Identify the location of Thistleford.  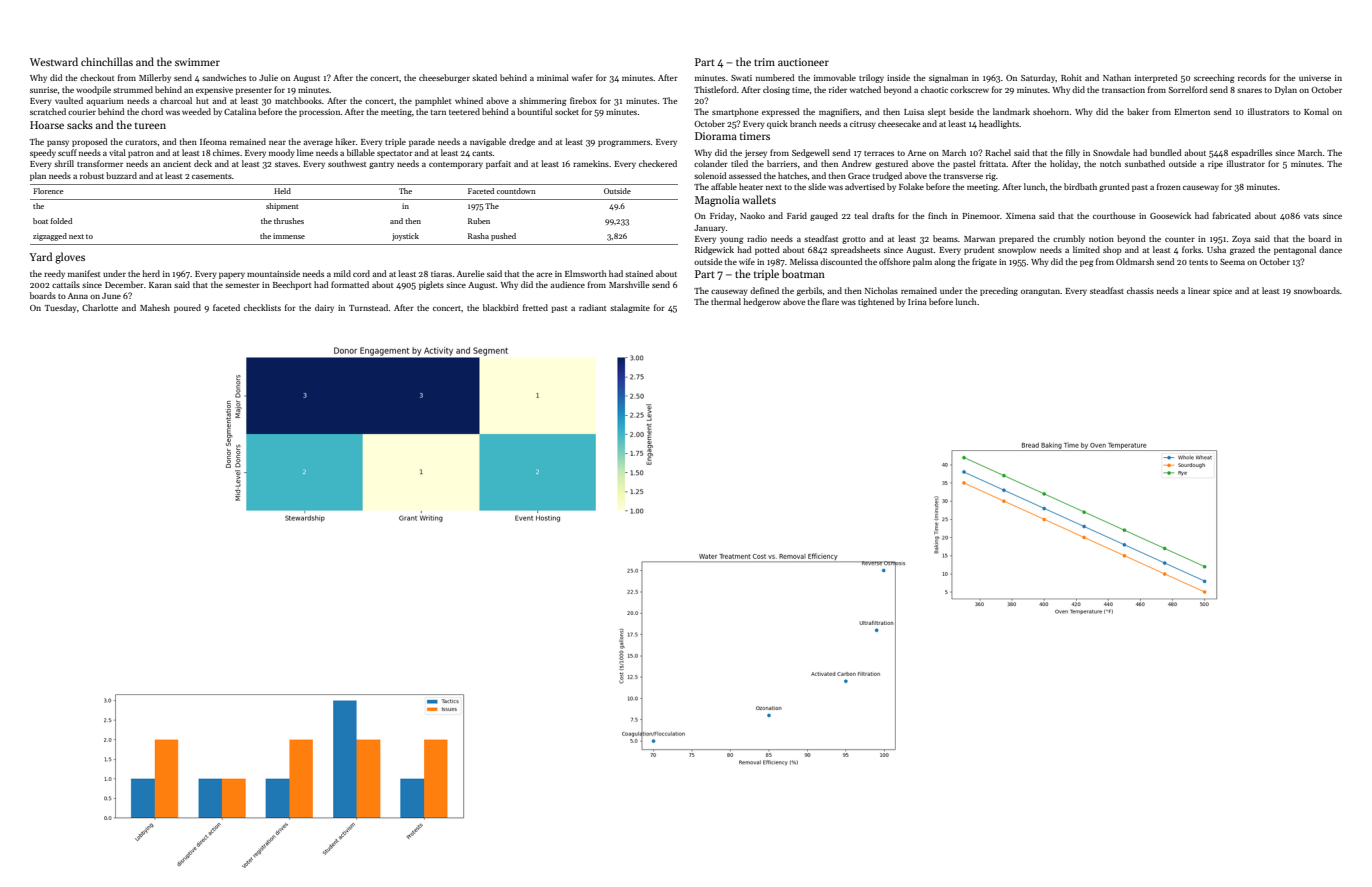
(715, 89).
